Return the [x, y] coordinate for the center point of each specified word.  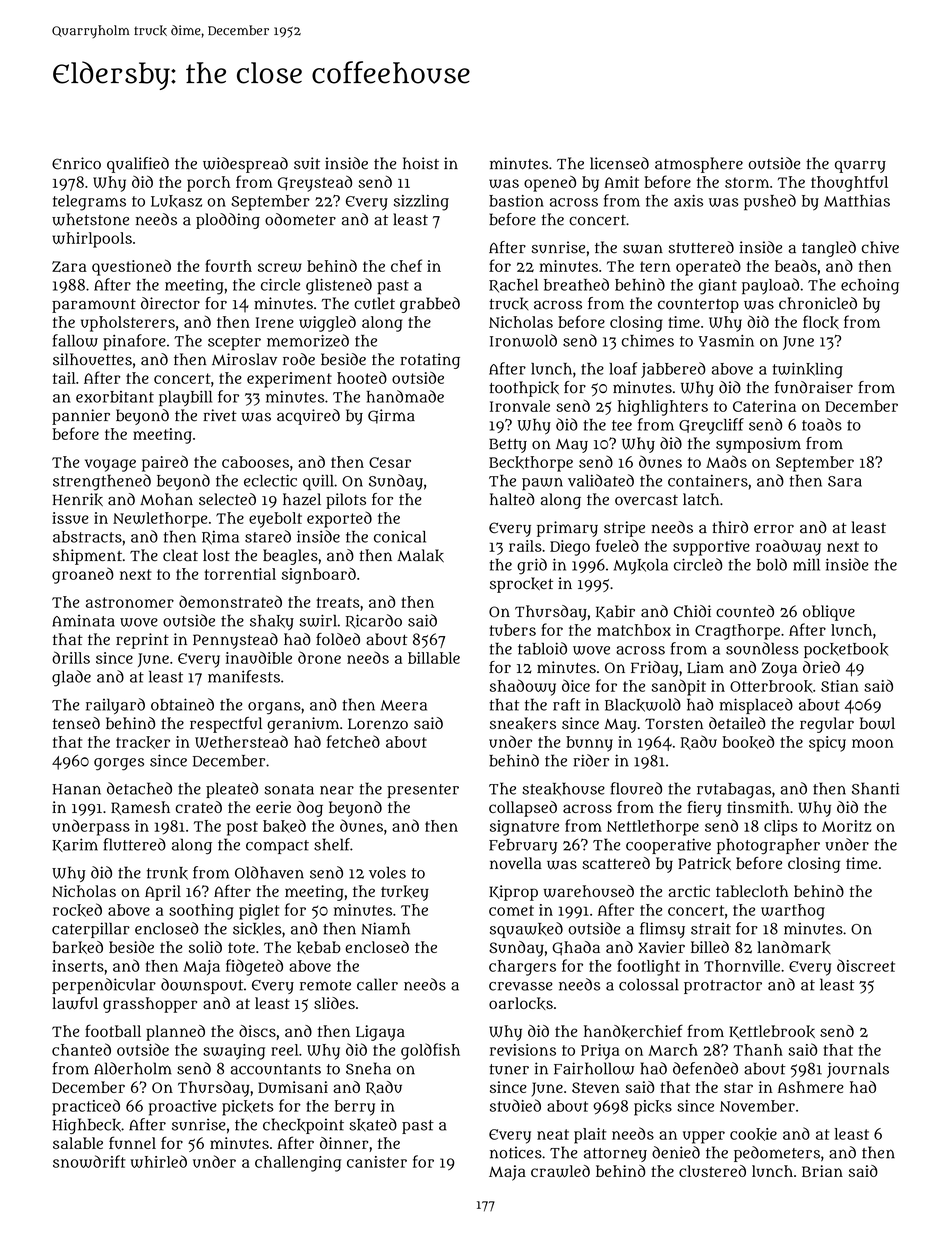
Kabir [615, 612]
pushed [770, 202]
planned [175, 1033]
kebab [319, 947]
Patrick [704, 863]
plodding [228, 221]
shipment [87, 557]
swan [643, 249]
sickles [257, 929]
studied [515, 1105]
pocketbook [846, 650]
